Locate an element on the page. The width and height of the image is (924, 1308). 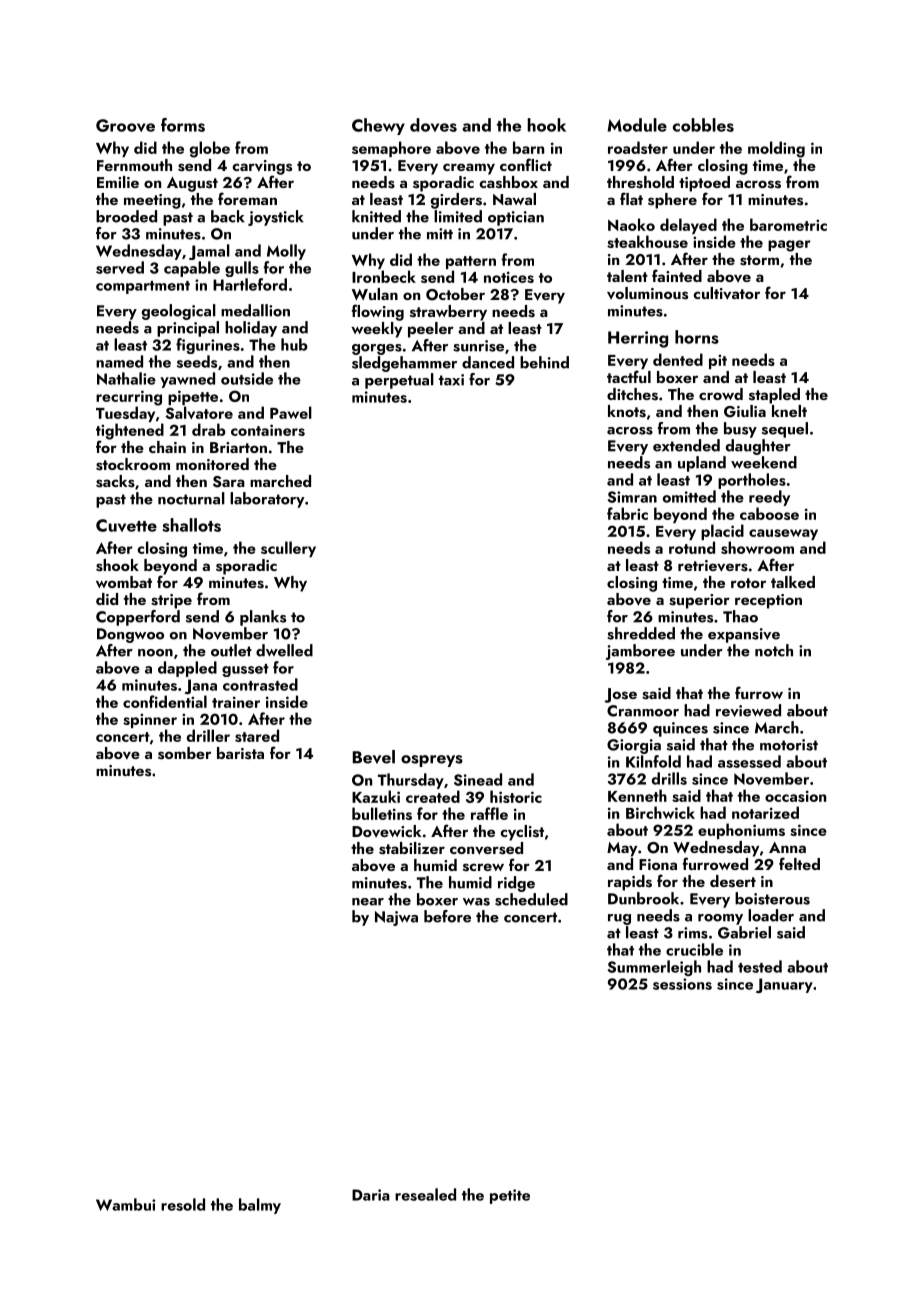
resealed is located at coordinates (425, 1194).
